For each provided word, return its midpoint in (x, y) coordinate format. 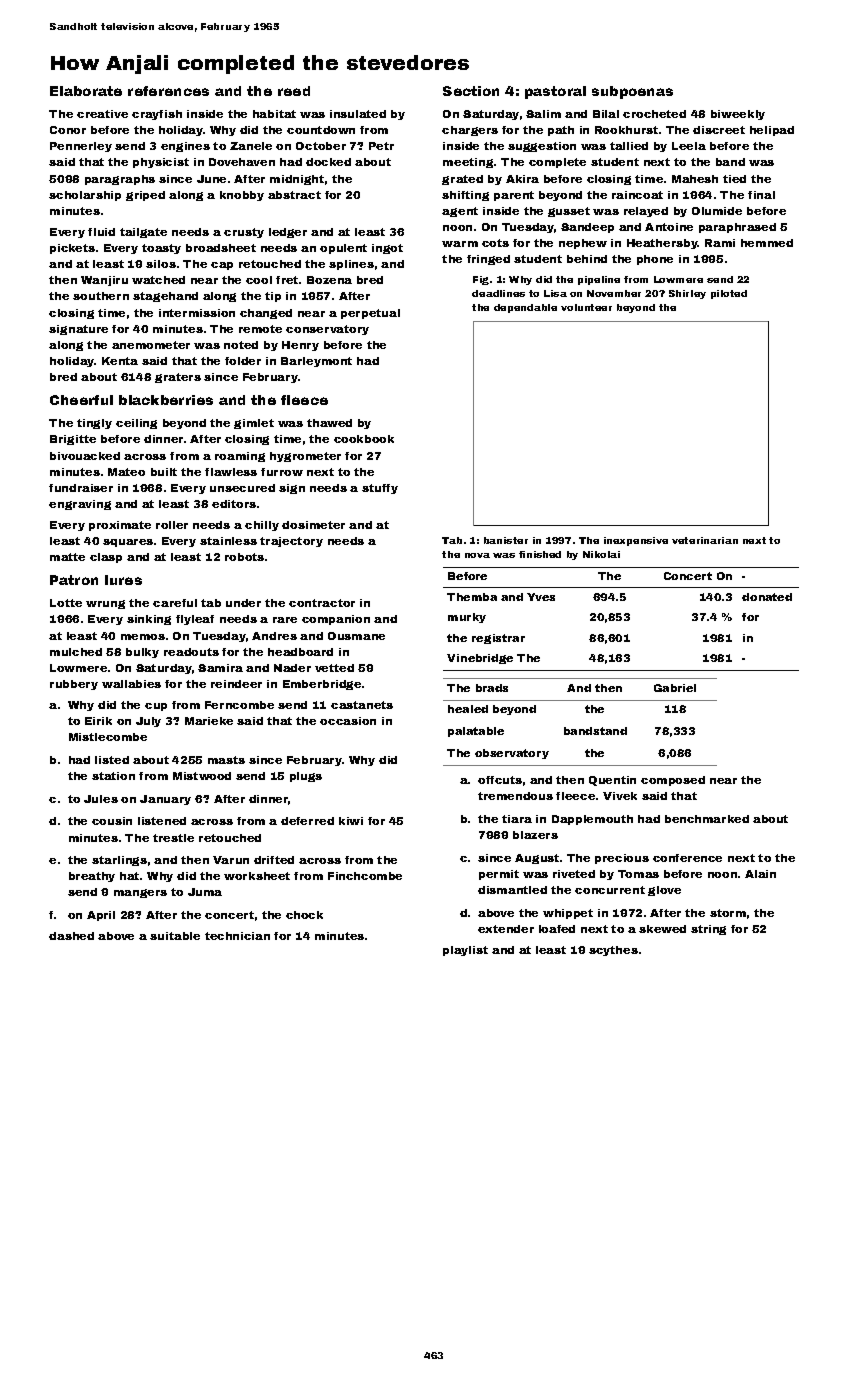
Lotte (66, 603)
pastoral (555, 92)
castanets (362, 705)
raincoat (637, 195)
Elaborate (86, 91)
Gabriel (675, 688)
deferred (307, 821)
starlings (119, 861)
